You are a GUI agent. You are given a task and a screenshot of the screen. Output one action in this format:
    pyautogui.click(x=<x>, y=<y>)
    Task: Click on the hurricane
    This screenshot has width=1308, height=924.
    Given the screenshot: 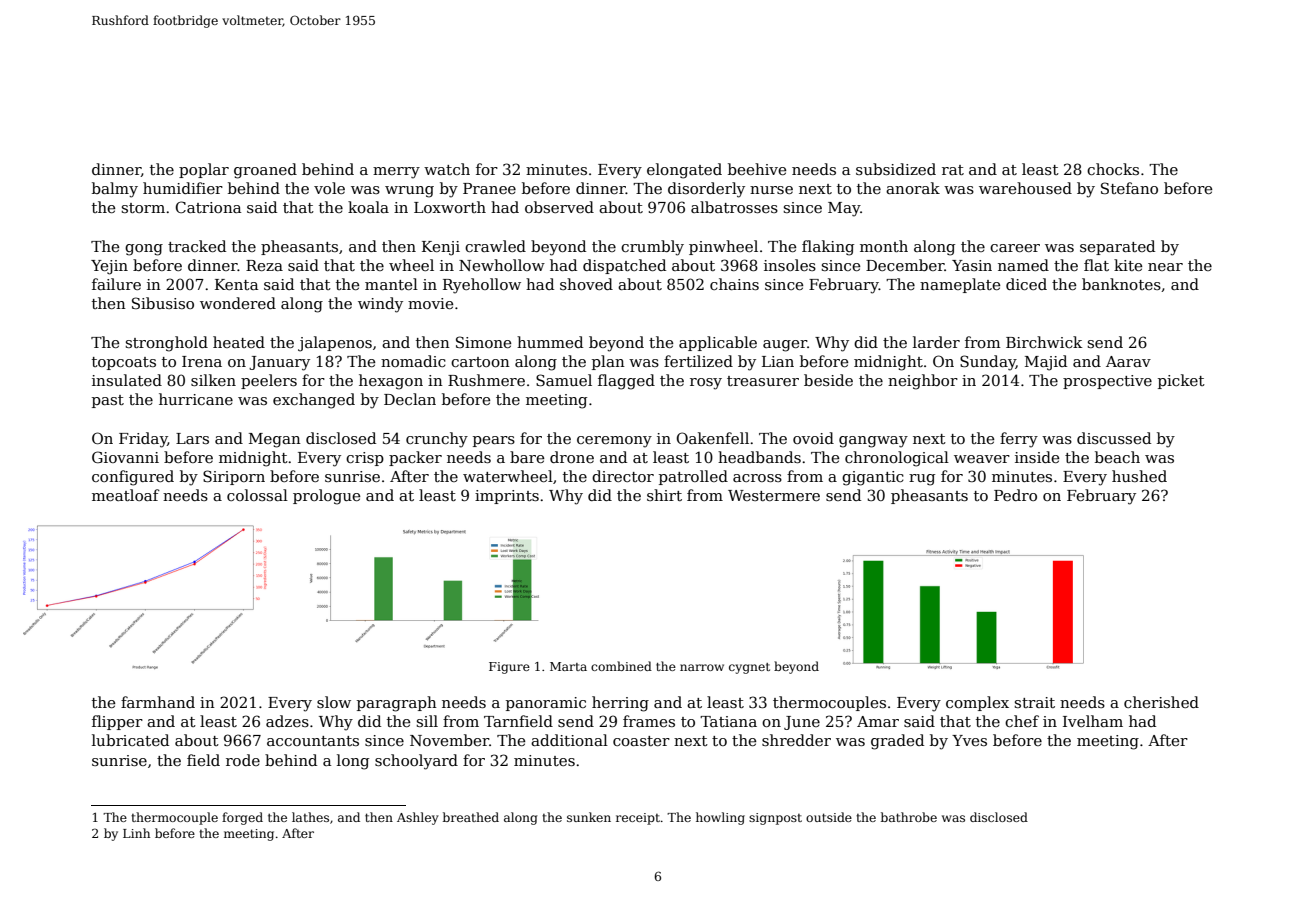 What is the action you would take?
    pyautogui.click(x=196, y=399)
